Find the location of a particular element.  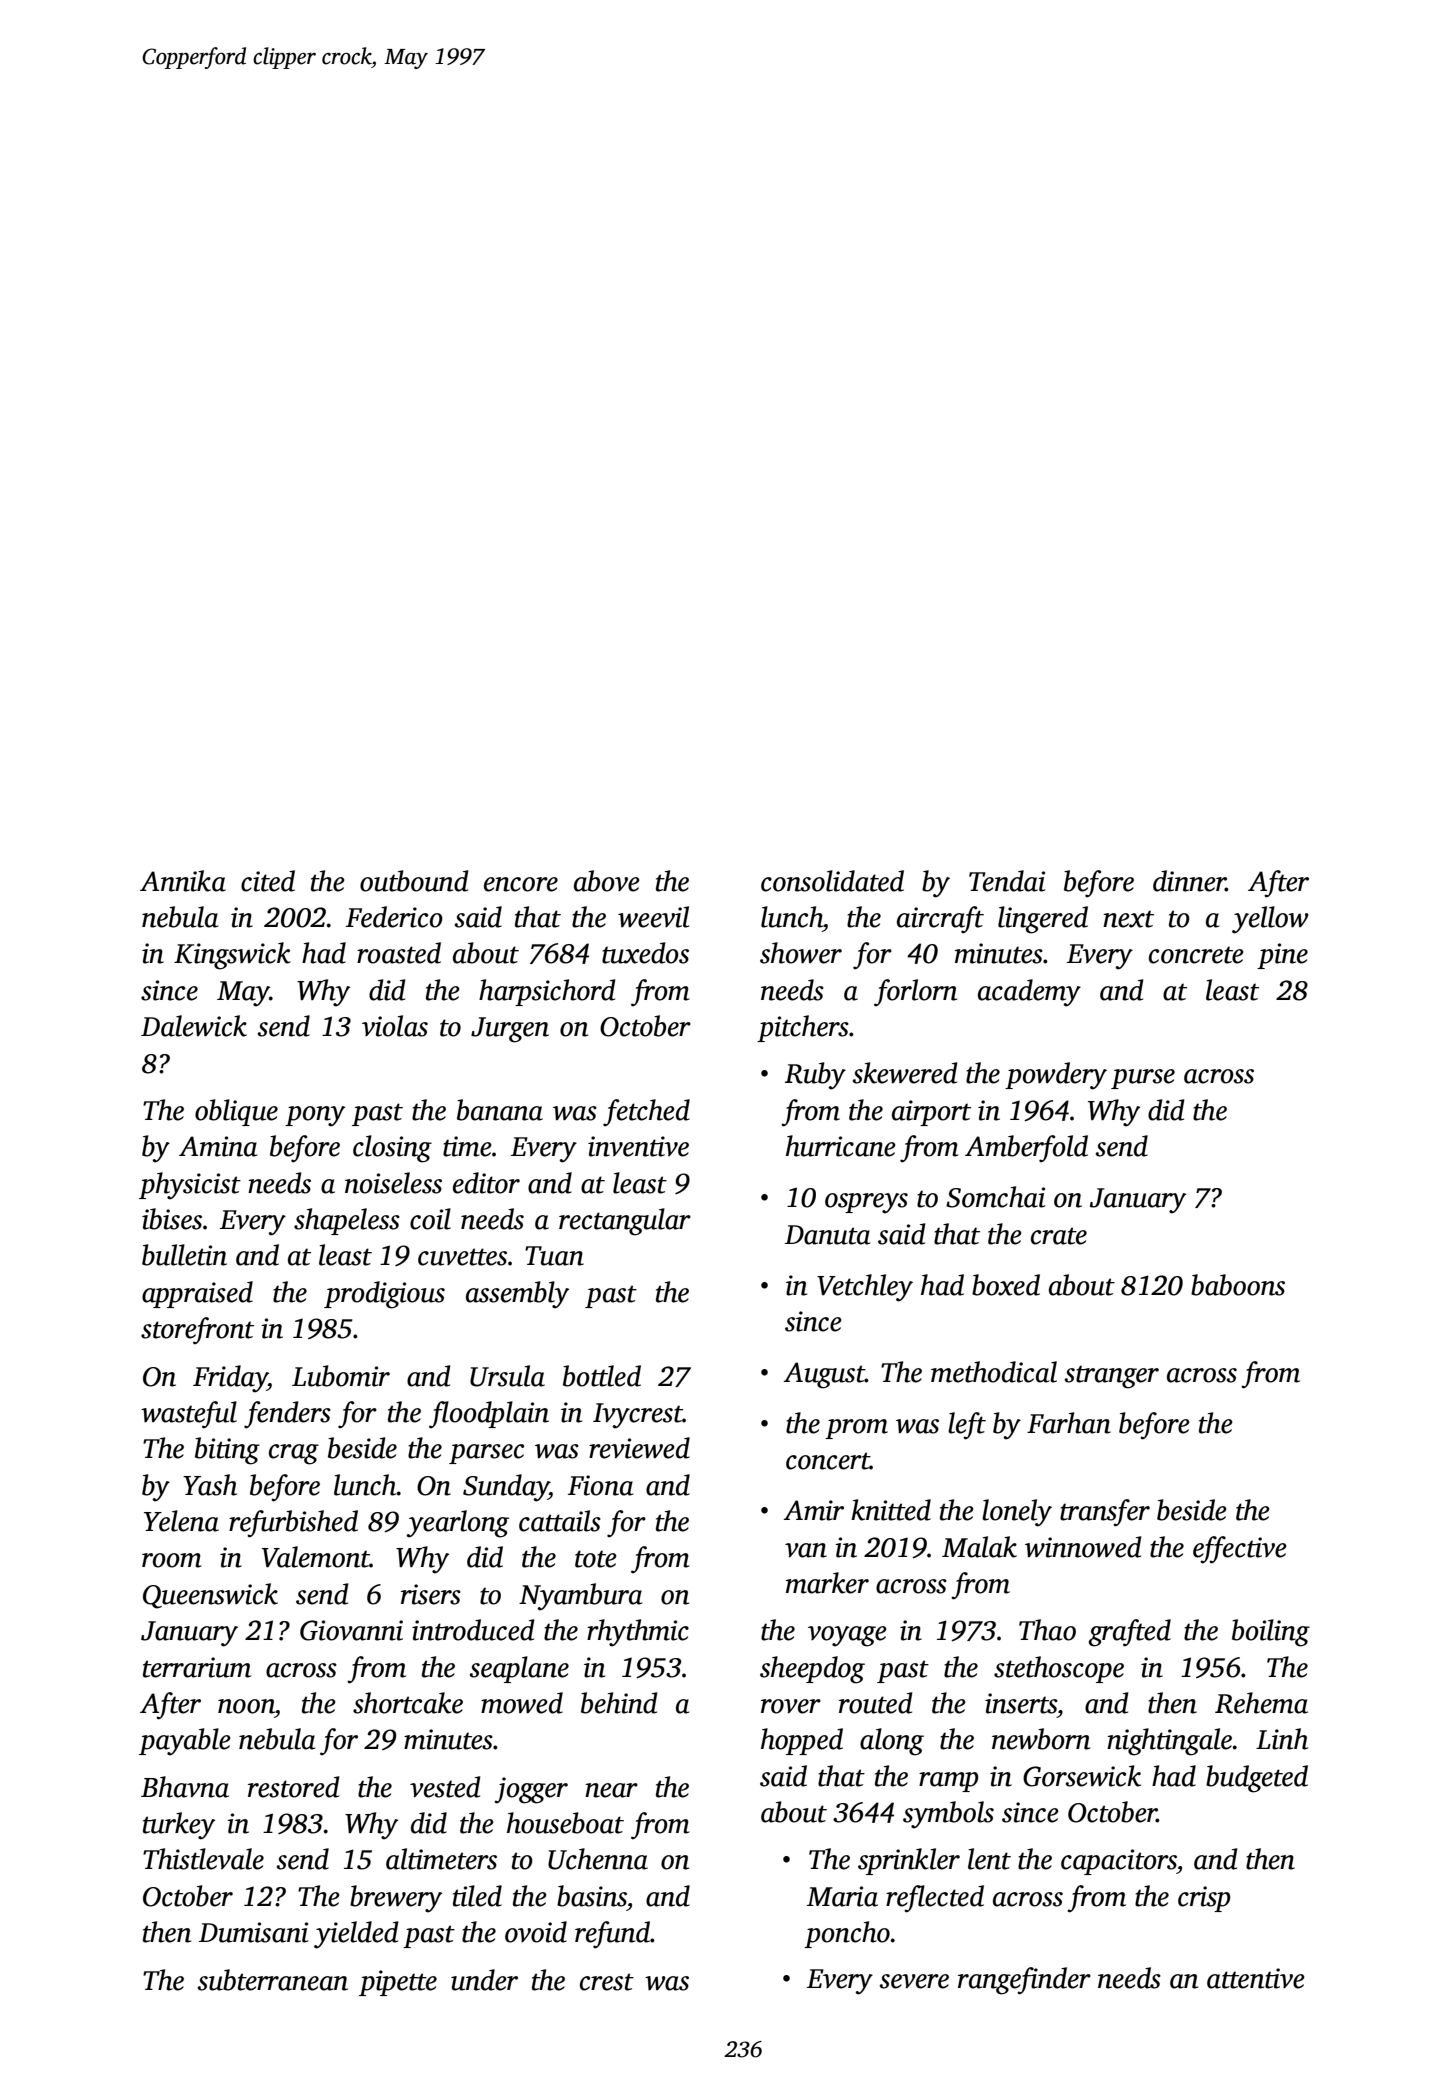

crate is located at coordinates (1059, 1236).
